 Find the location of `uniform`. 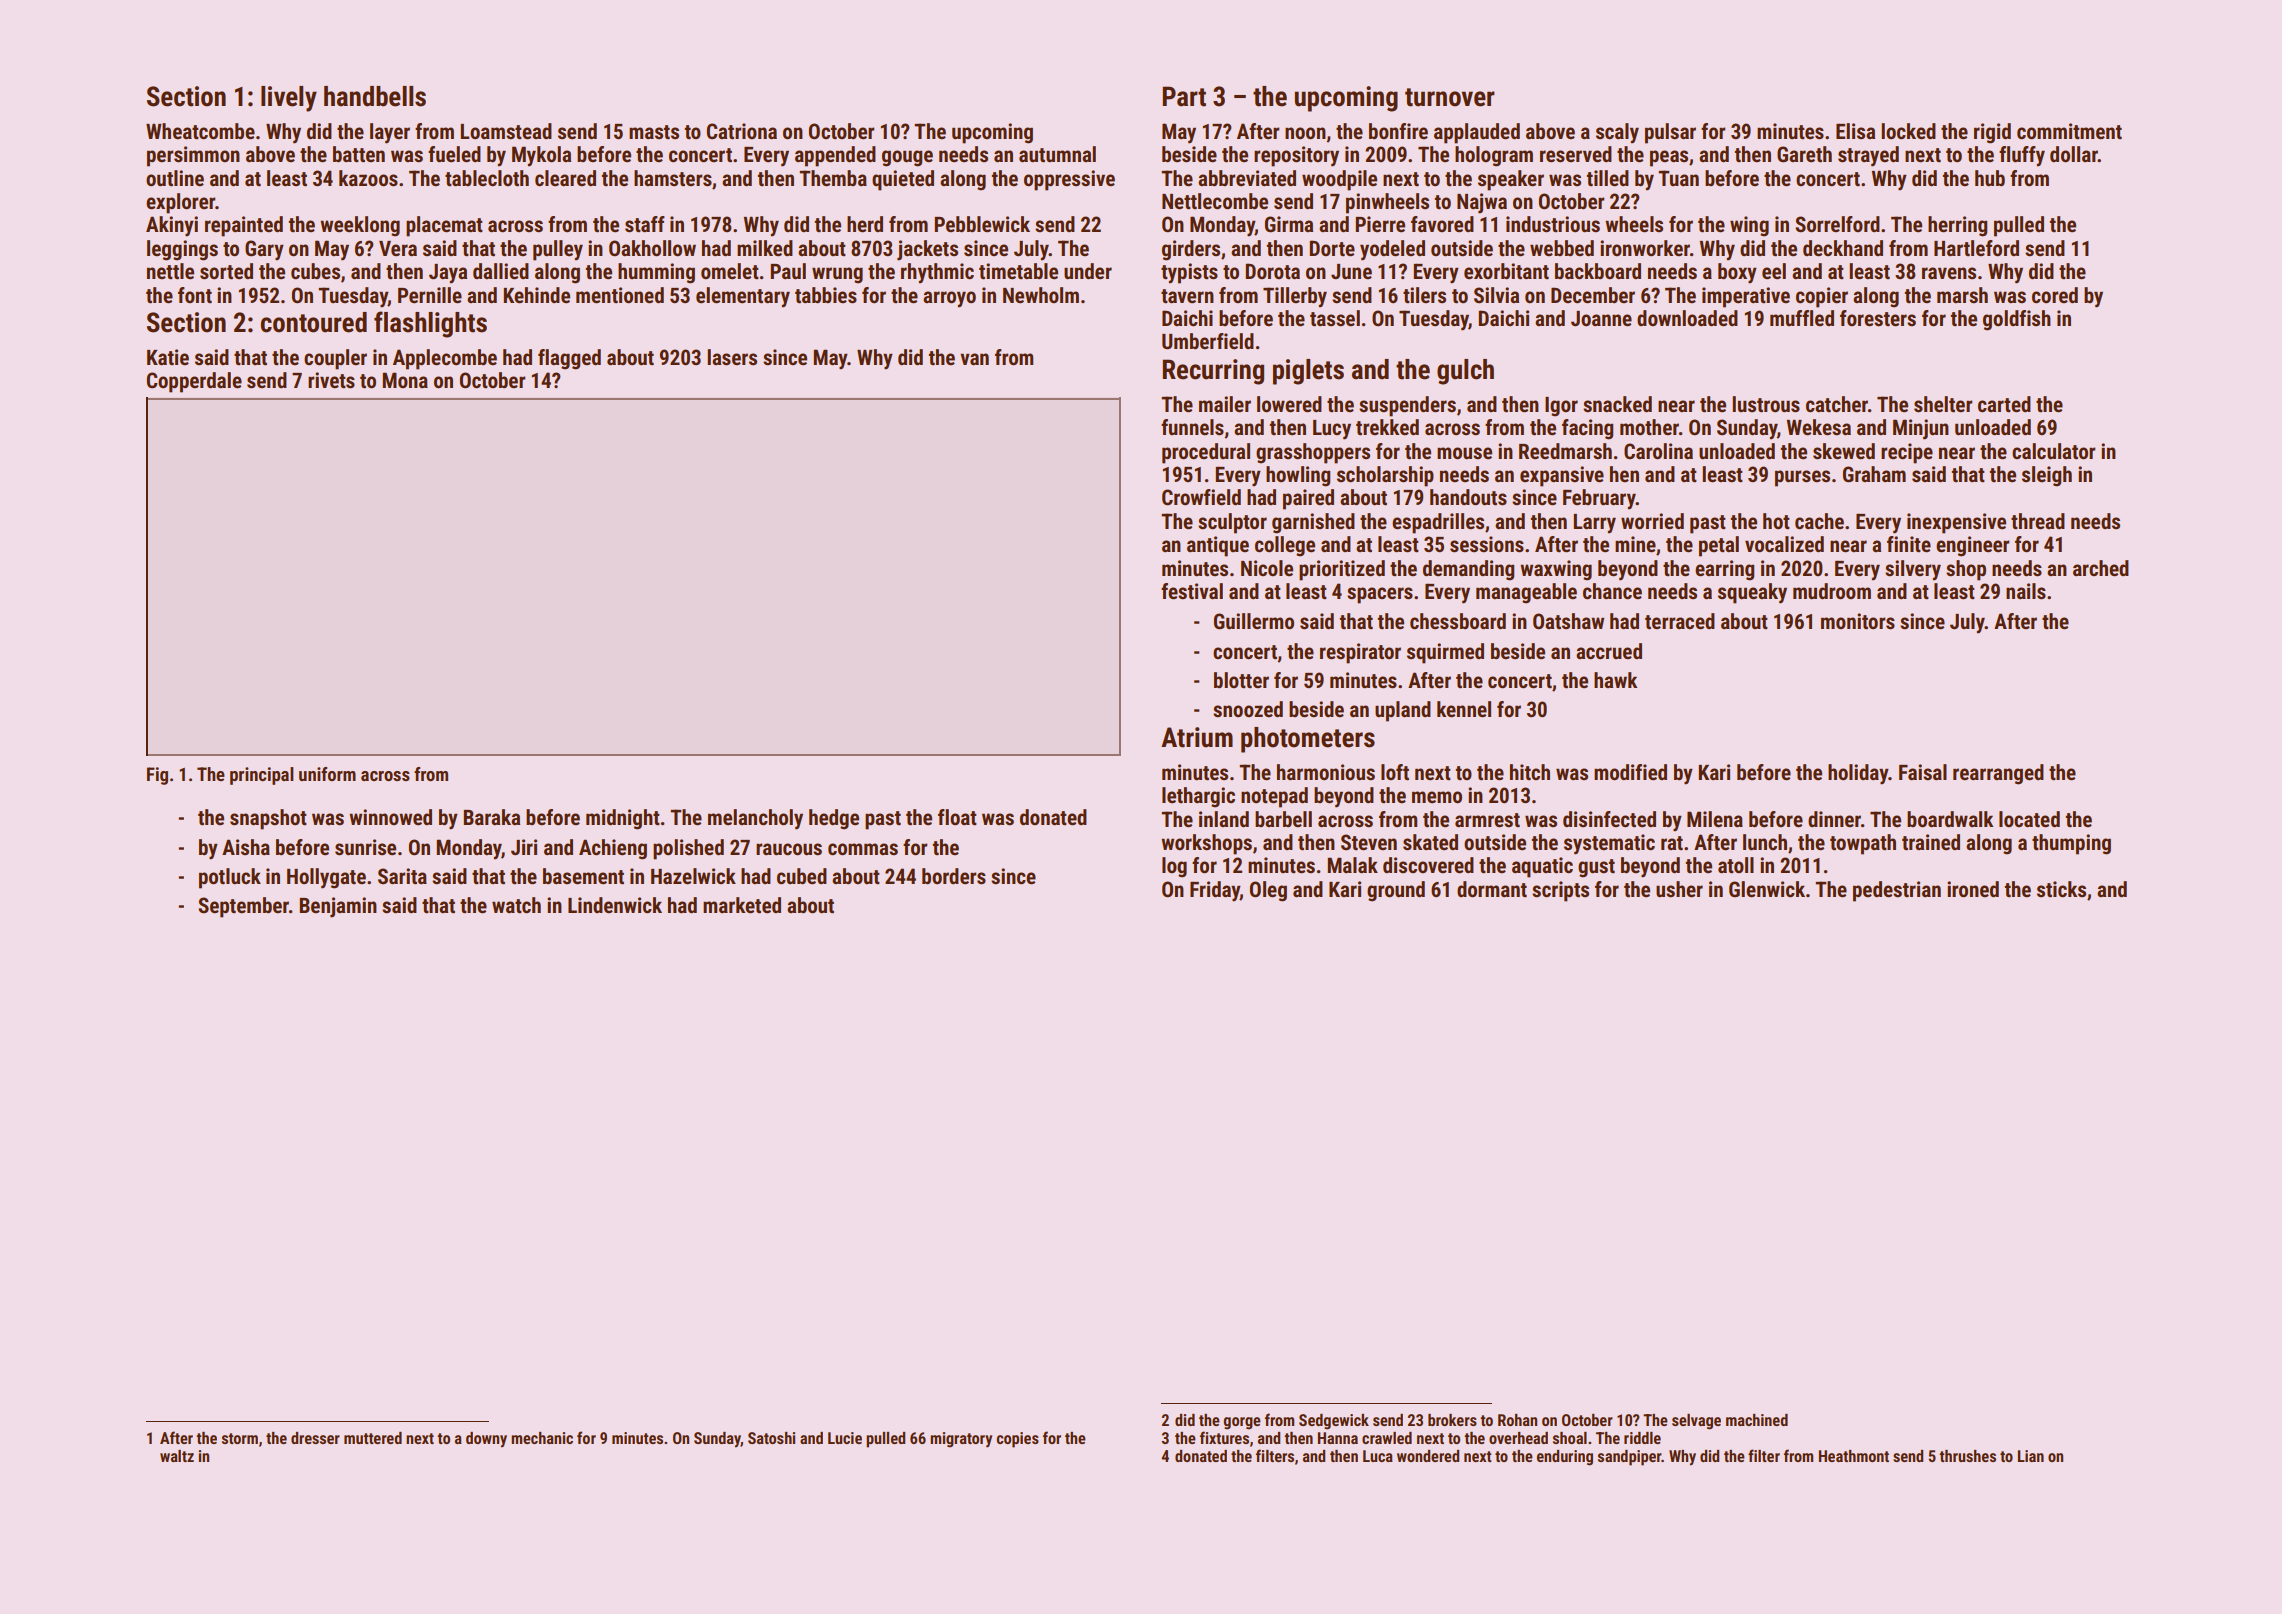

uniform is located at coordinates (327, 774).
